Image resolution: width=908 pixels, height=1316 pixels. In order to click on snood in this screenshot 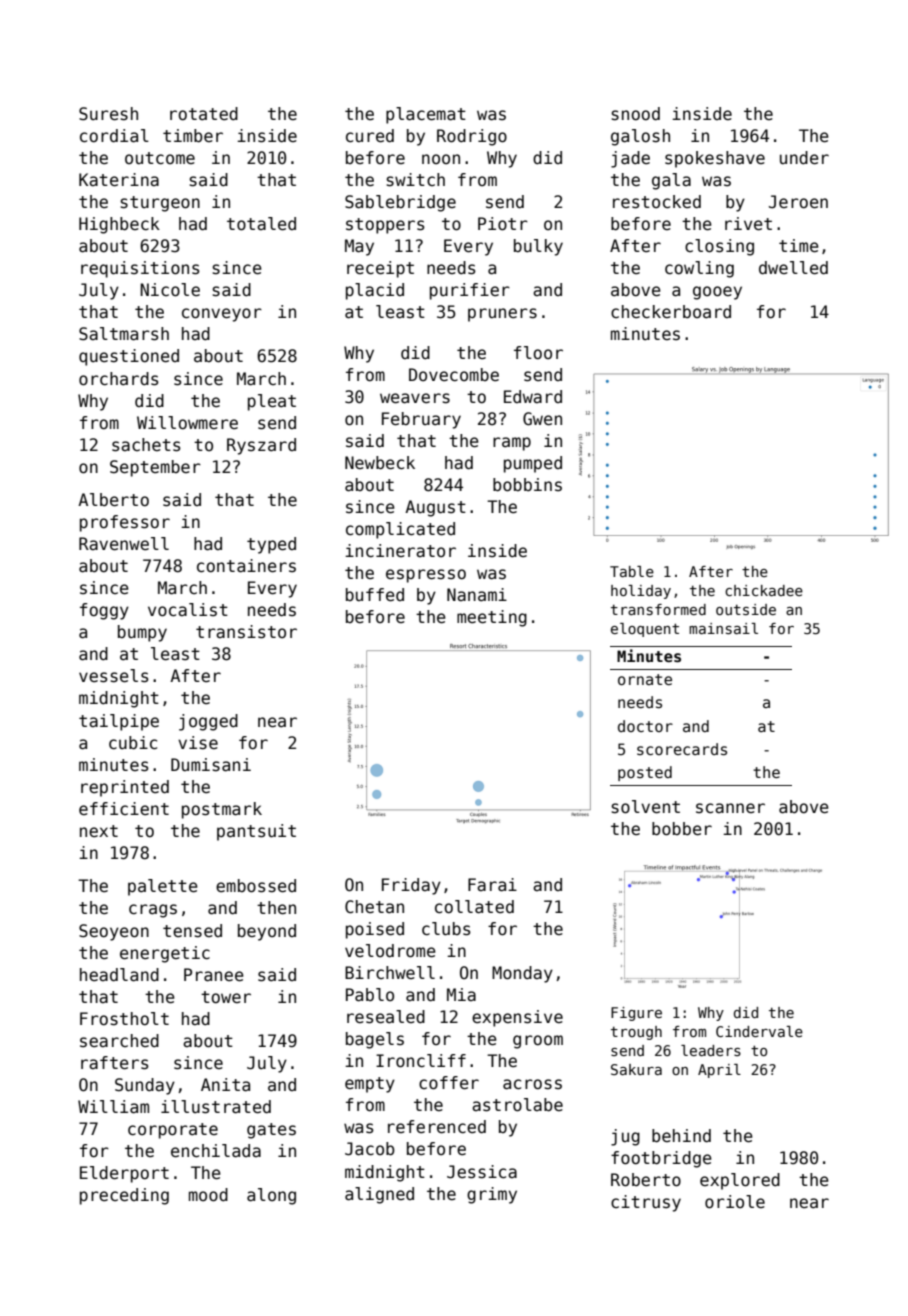, I will do `click(635, 114)`.
